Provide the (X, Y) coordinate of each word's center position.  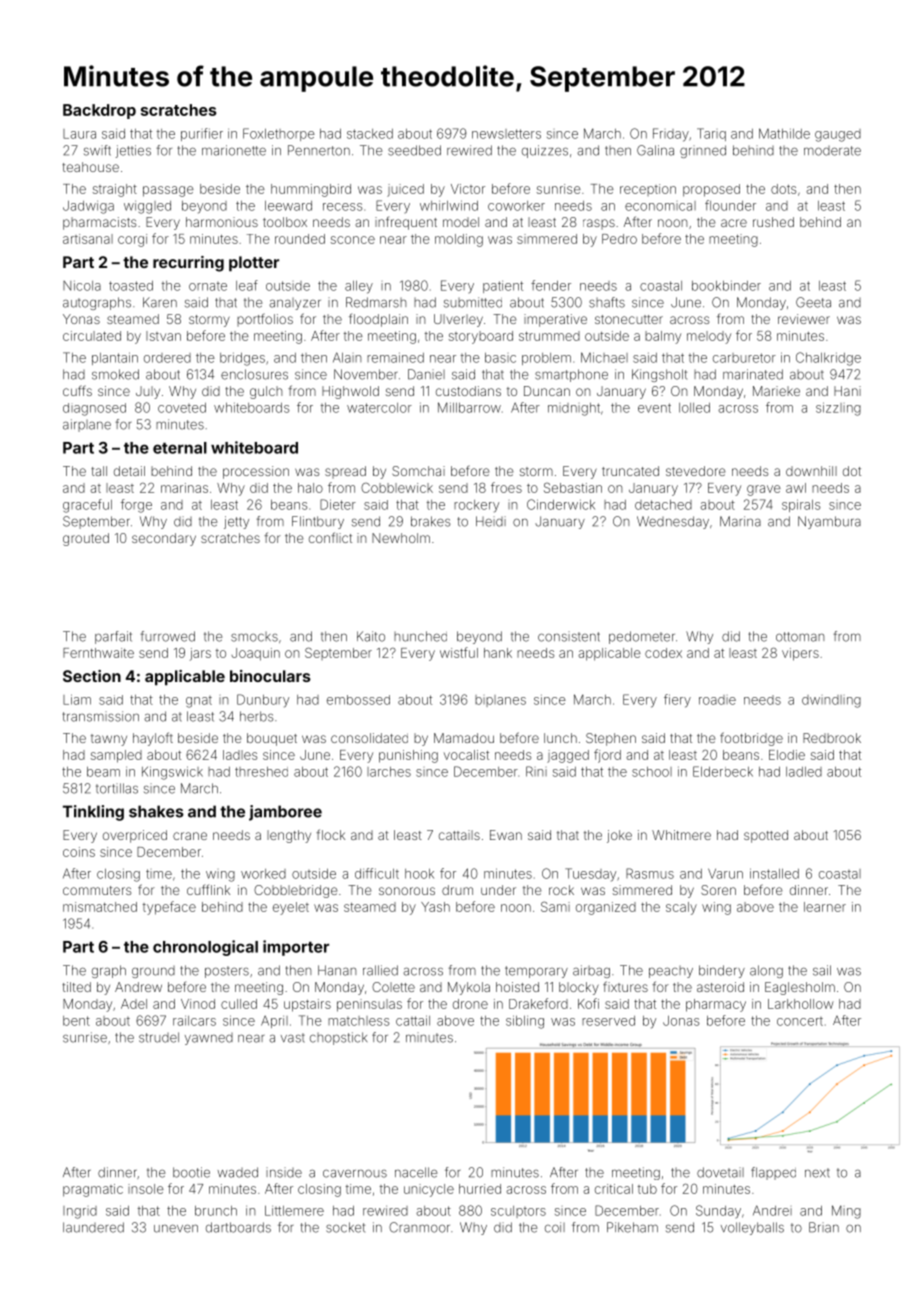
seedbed (414, 150)
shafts (607, 302)
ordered (167, 358)
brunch (216, 1211)
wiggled (147, 207)
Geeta (813, 302)
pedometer (642, 637)
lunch (560, 738)
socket (345, 1227)
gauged (838, 135)
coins (79, 852)
